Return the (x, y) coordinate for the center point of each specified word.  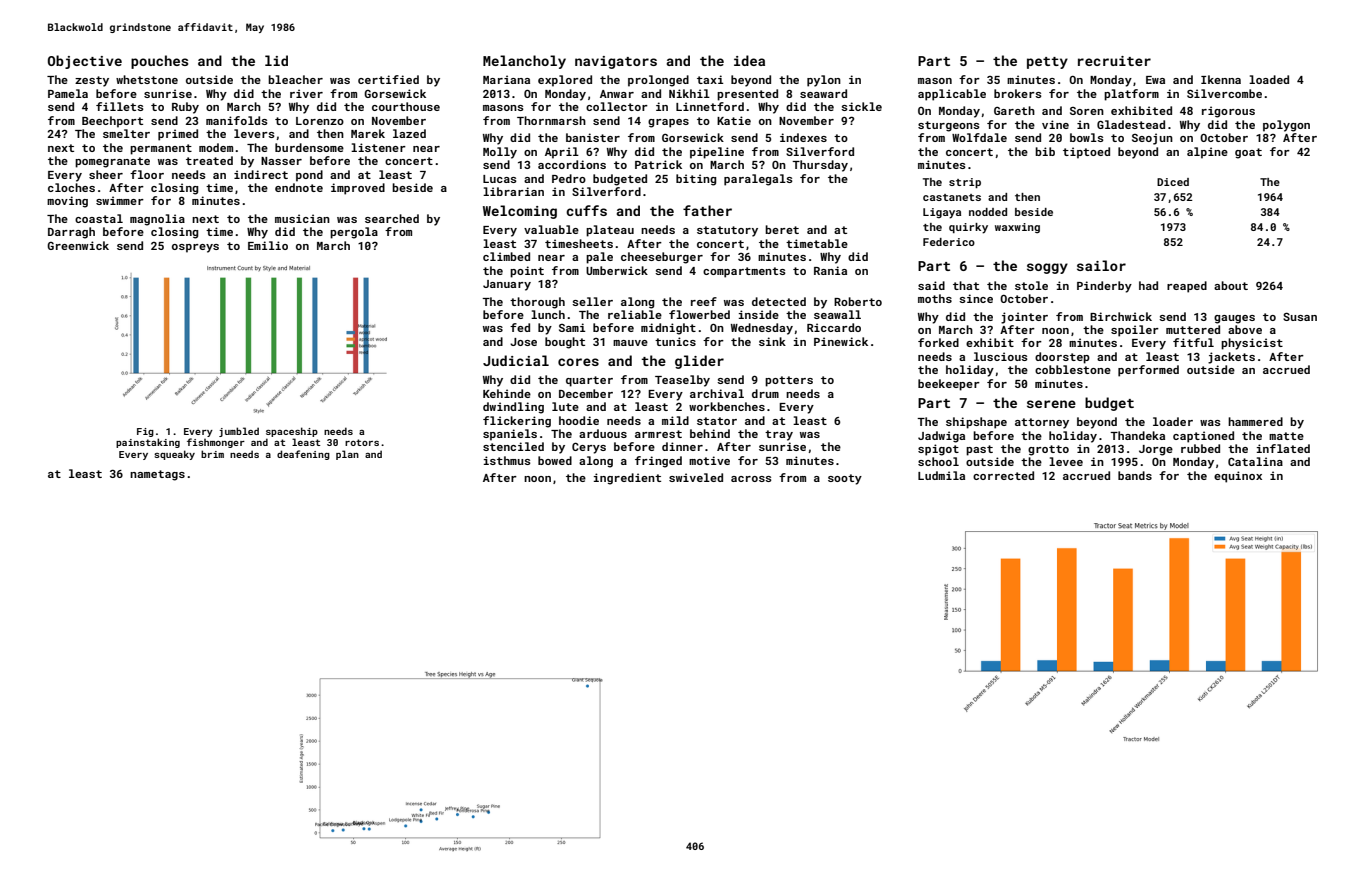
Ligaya (942, 213)
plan (347, 455)
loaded (1269, 79)
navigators (616, 62)
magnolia (157, 220)
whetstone (147, 79)
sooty (845, 479)
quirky (968, 228)
